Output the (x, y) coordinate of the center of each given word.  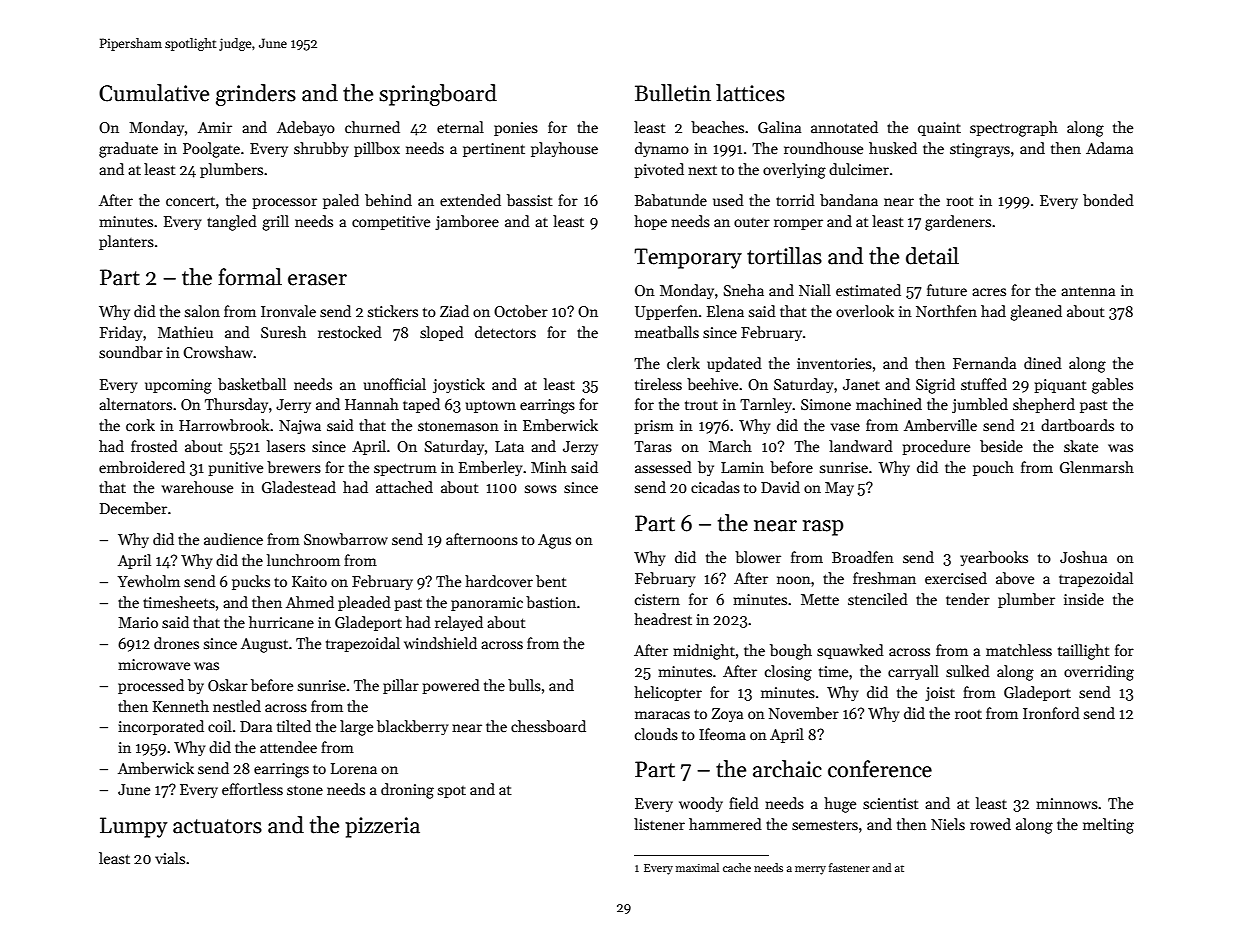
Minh (549, 467)
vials (170, 858)
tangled (232, 223)
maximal (697, 867)
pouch (993, 468)
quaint (939, 129)
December (133, 508)
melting (1108, 826)
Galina (779, 127)
